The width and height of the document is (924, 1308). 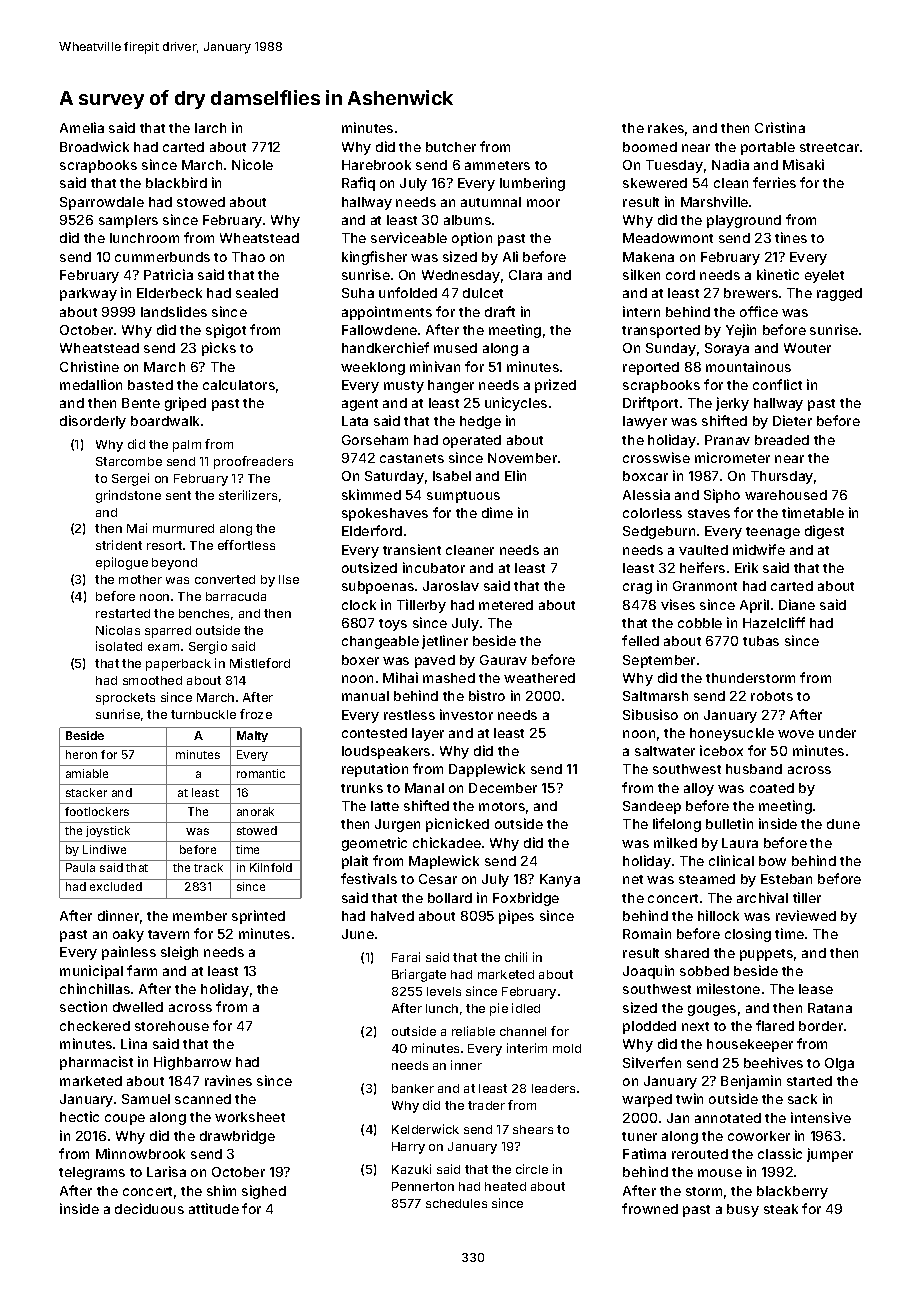 I want to click on Amelia, so click(x=82, y=127).
